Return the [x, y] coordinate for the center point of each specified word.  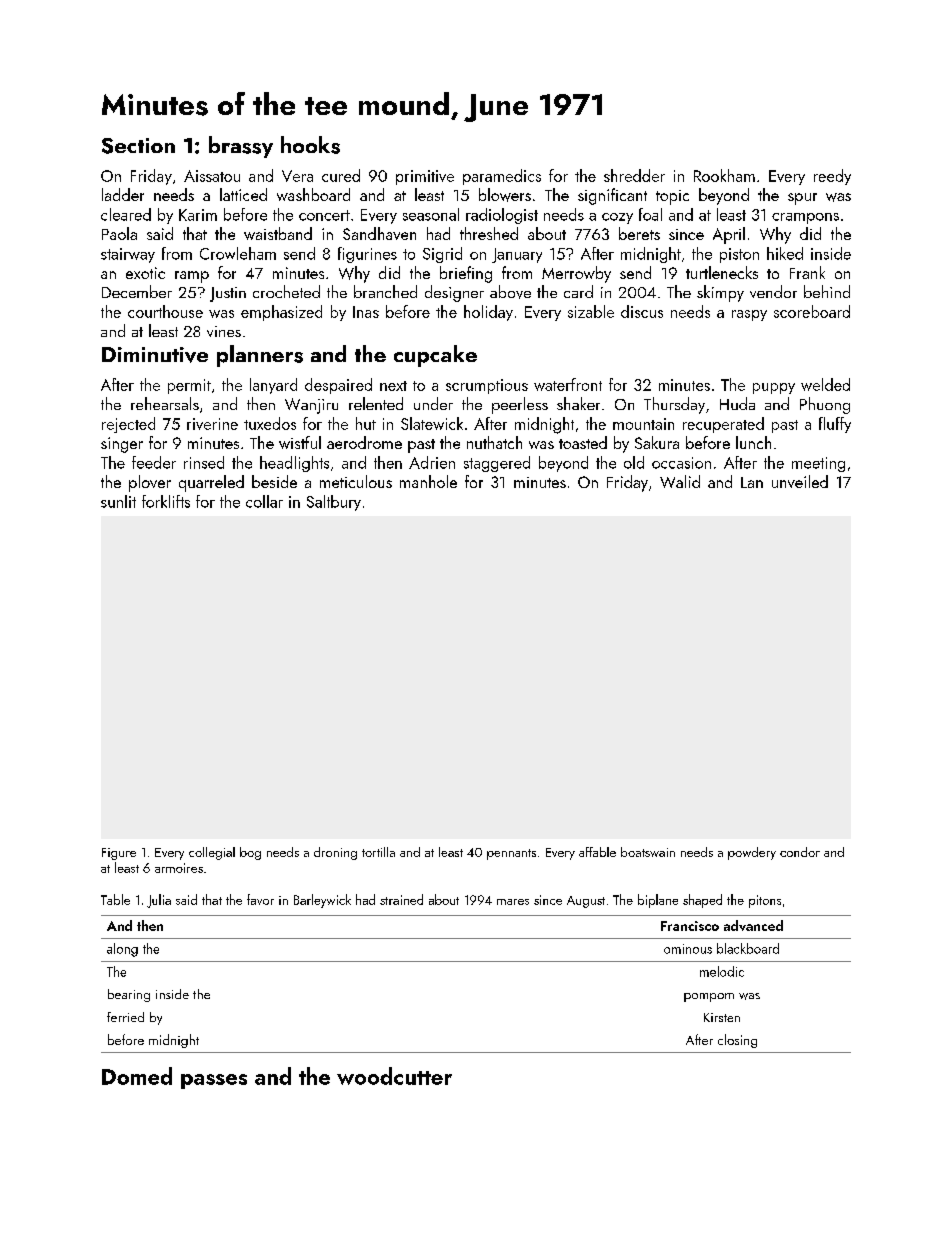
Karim [198, 215]
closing [737, 1041]
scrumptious [487, 386]
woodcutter [394, 1076]
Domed [137, 1076]
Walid [680, 481]
